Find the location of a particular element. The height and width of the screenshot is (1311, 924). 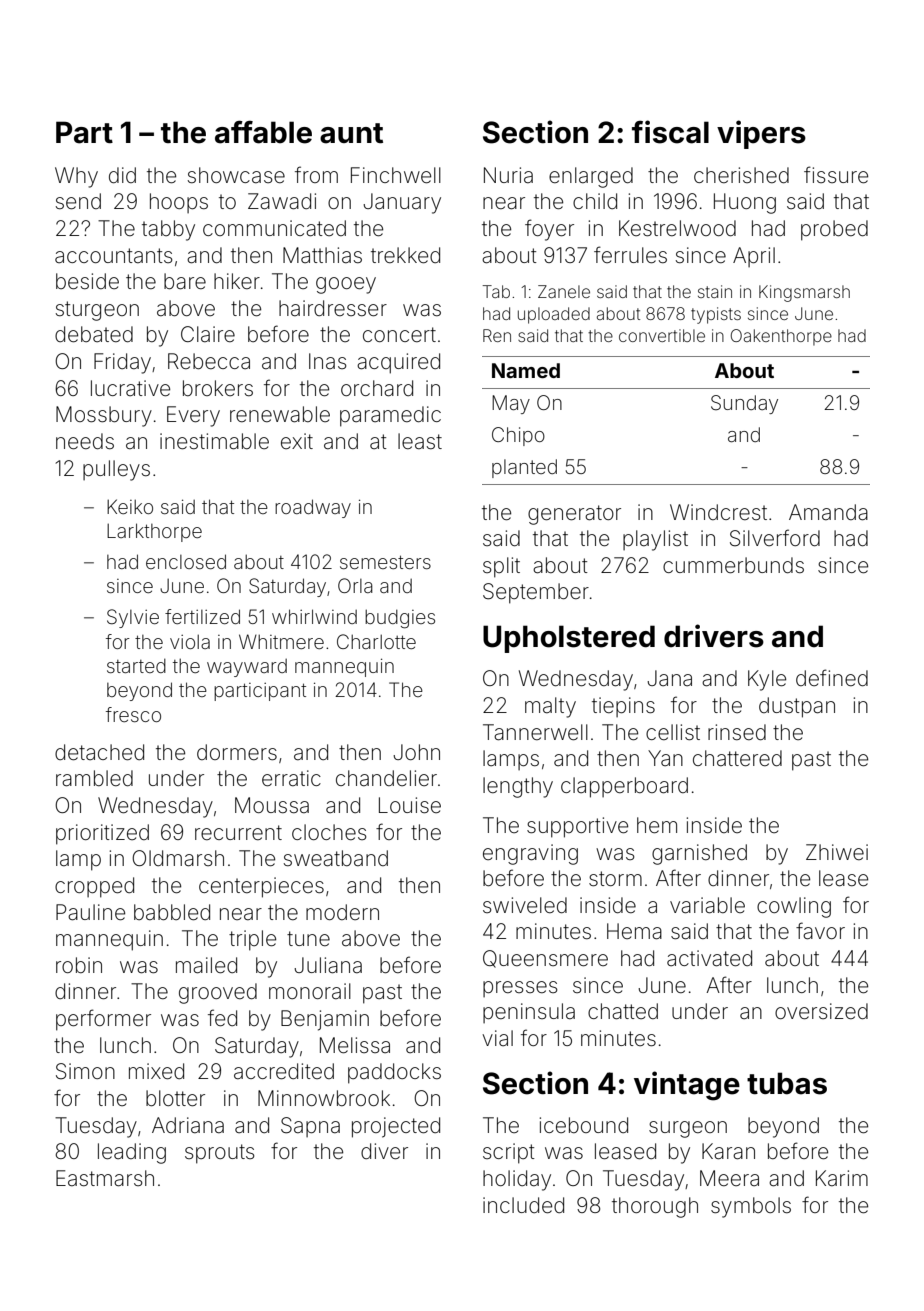

triple is located at coordinates (252, 940).
